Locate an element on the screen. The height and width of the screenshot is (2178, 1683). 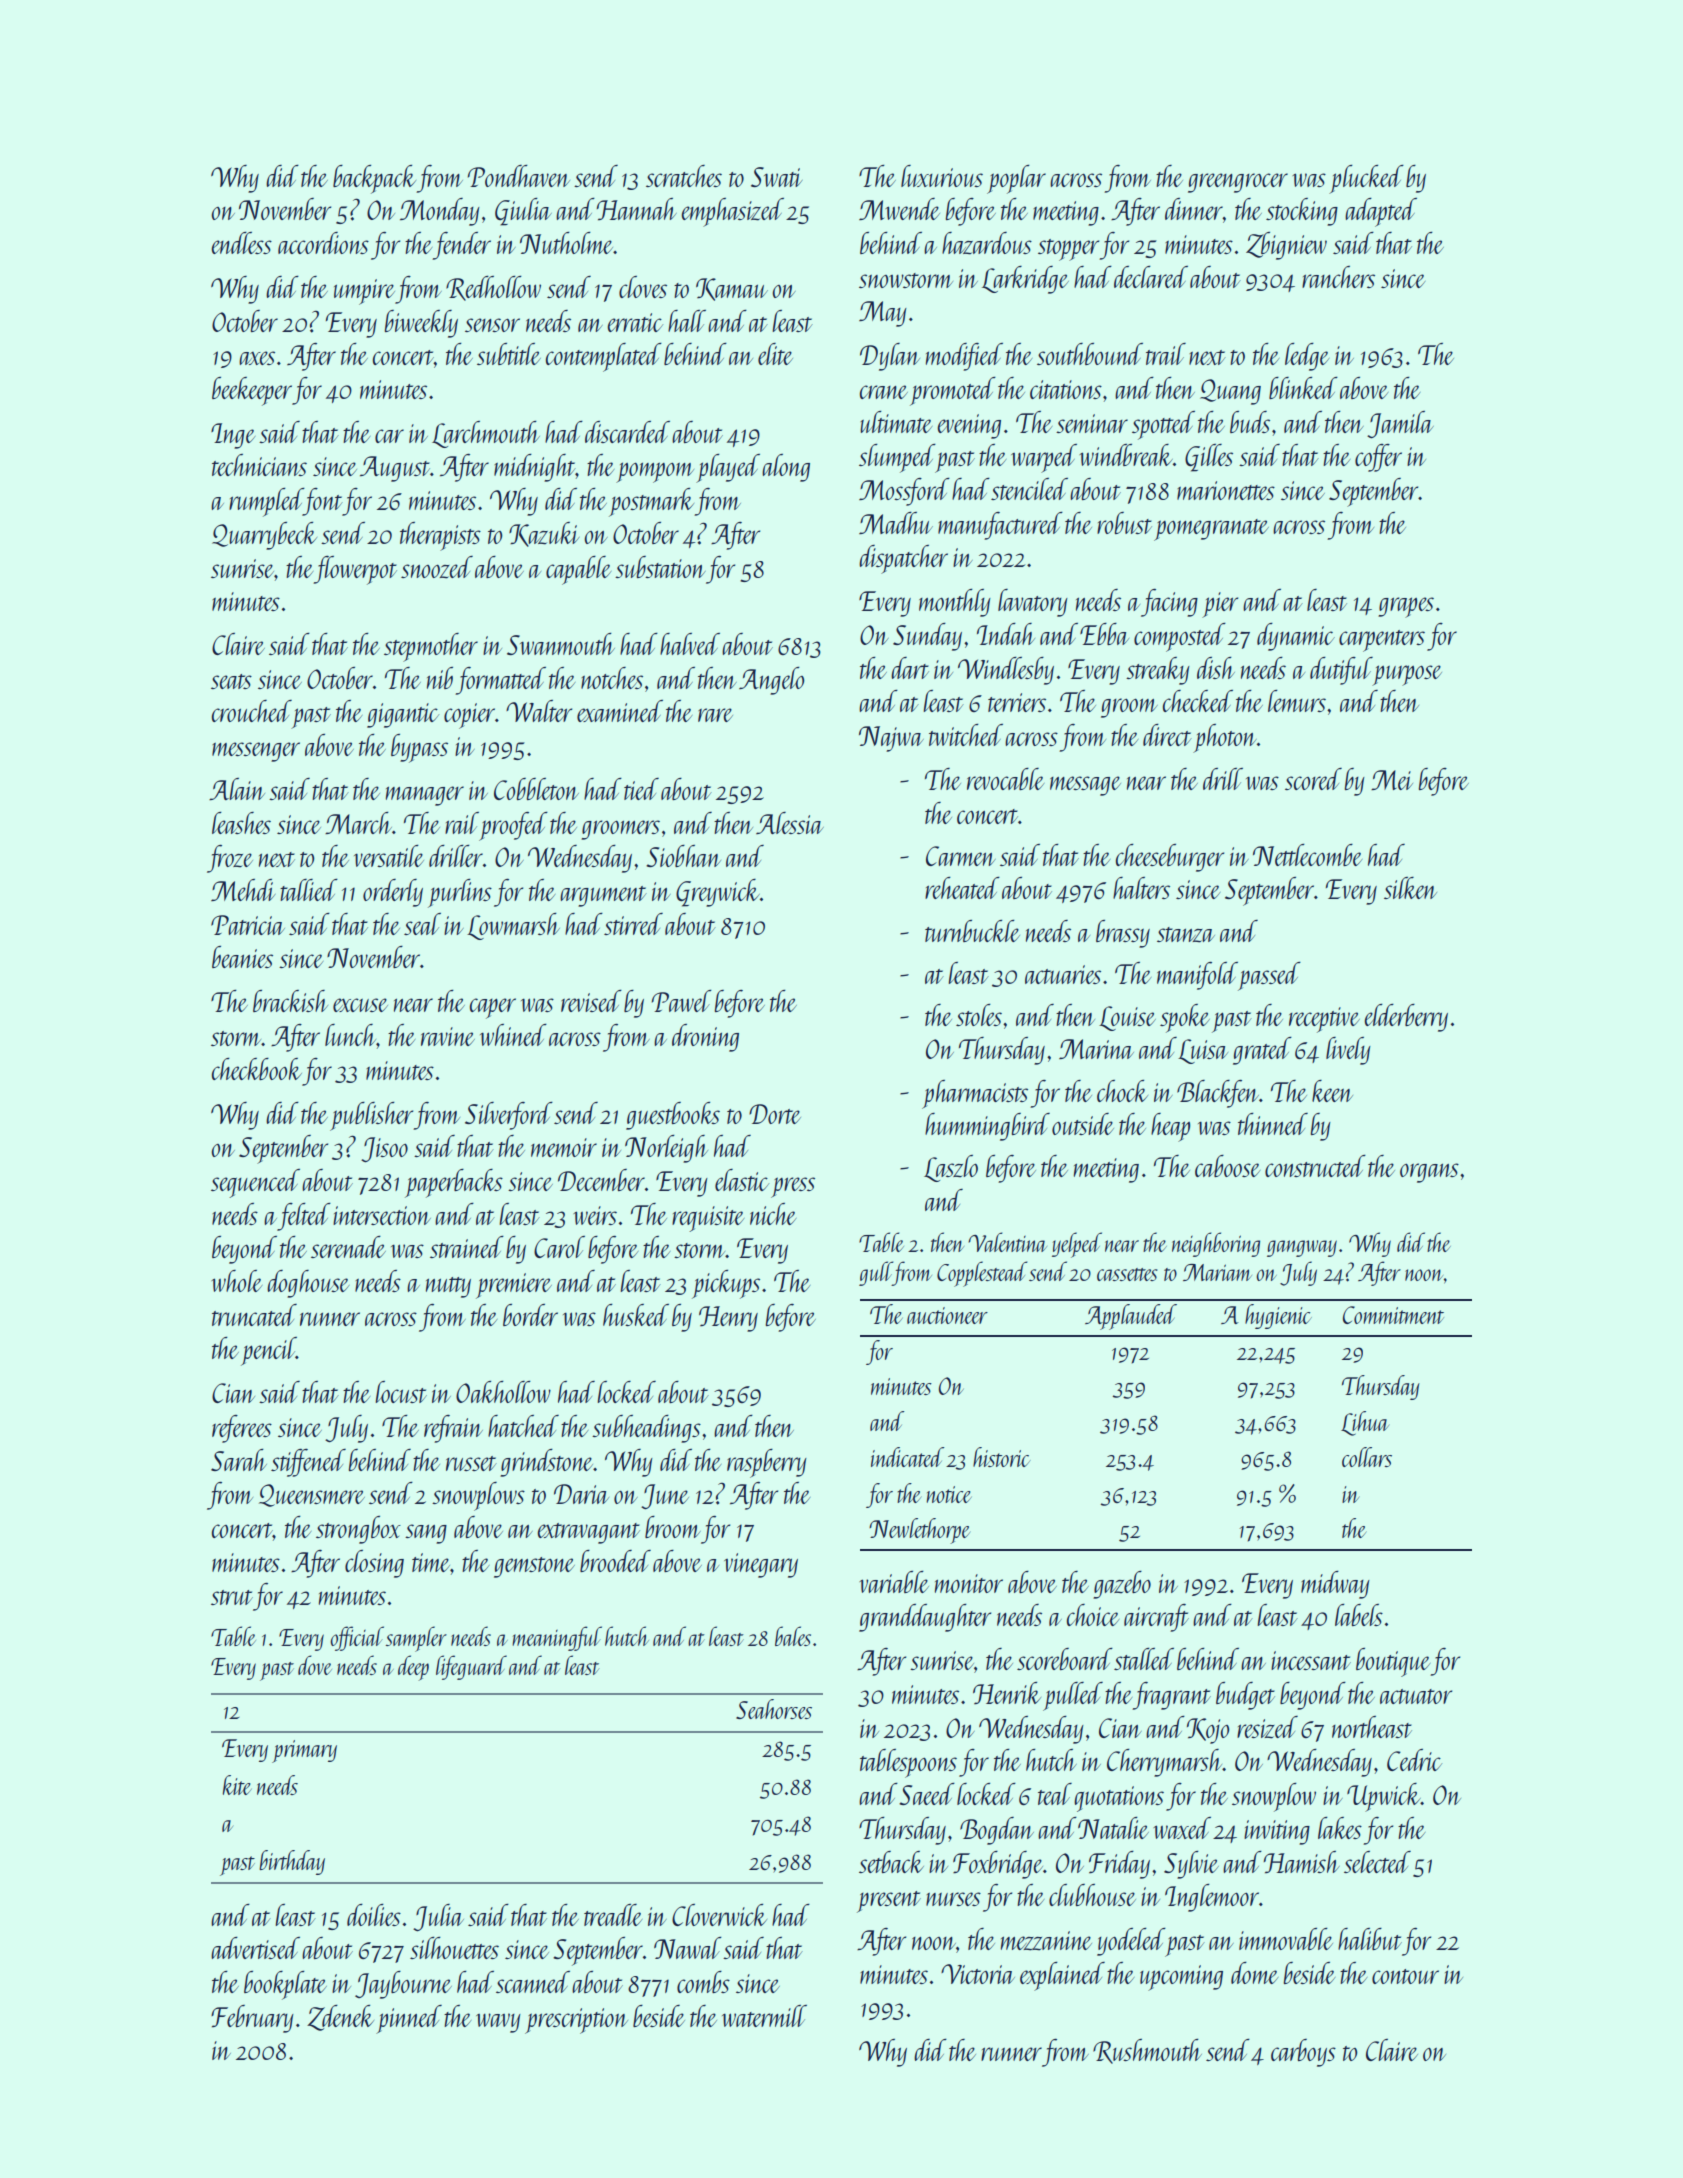
greengrocer is located at coordinates (1238, 183).
